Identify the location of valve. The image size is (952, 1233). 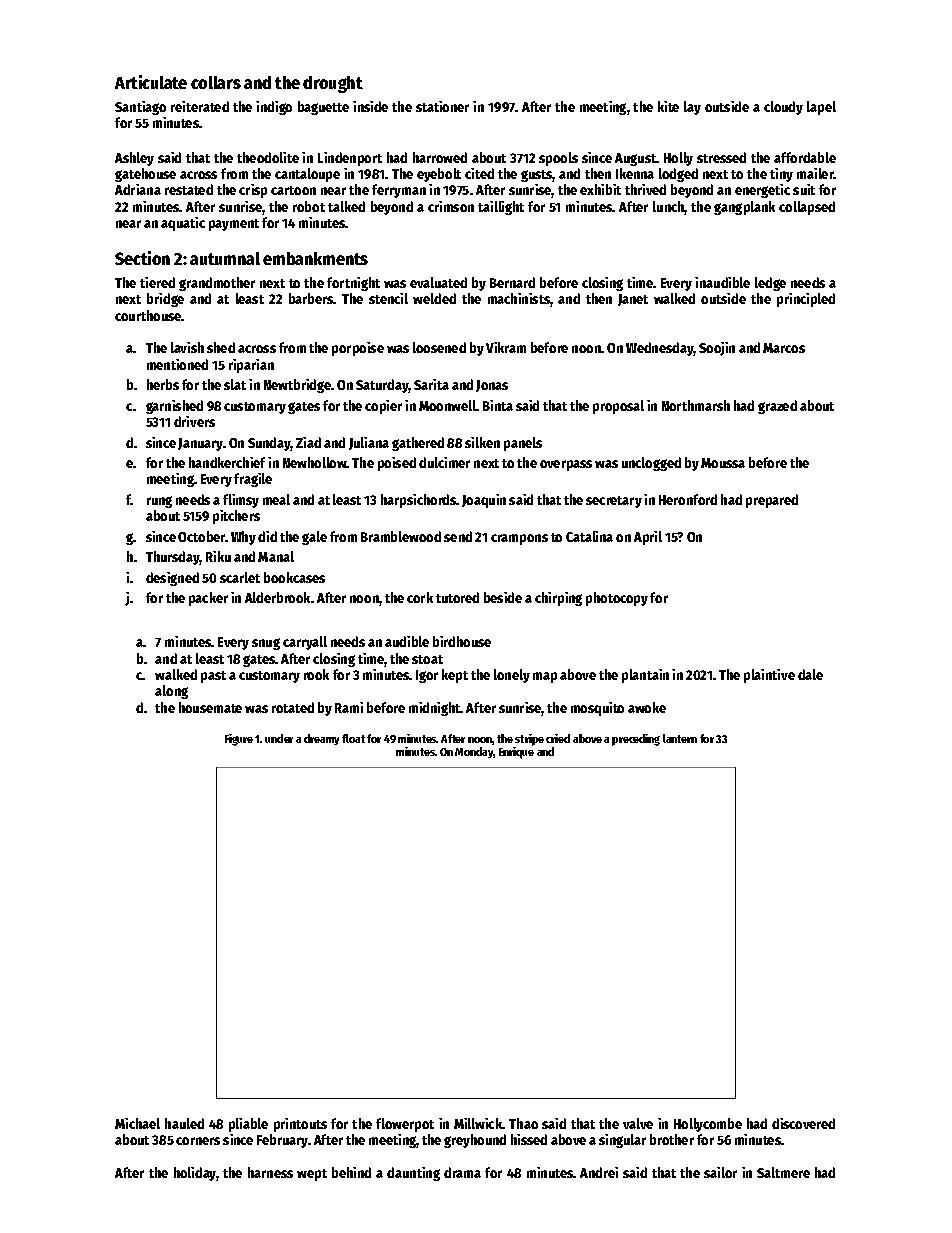
(638, 1123).
